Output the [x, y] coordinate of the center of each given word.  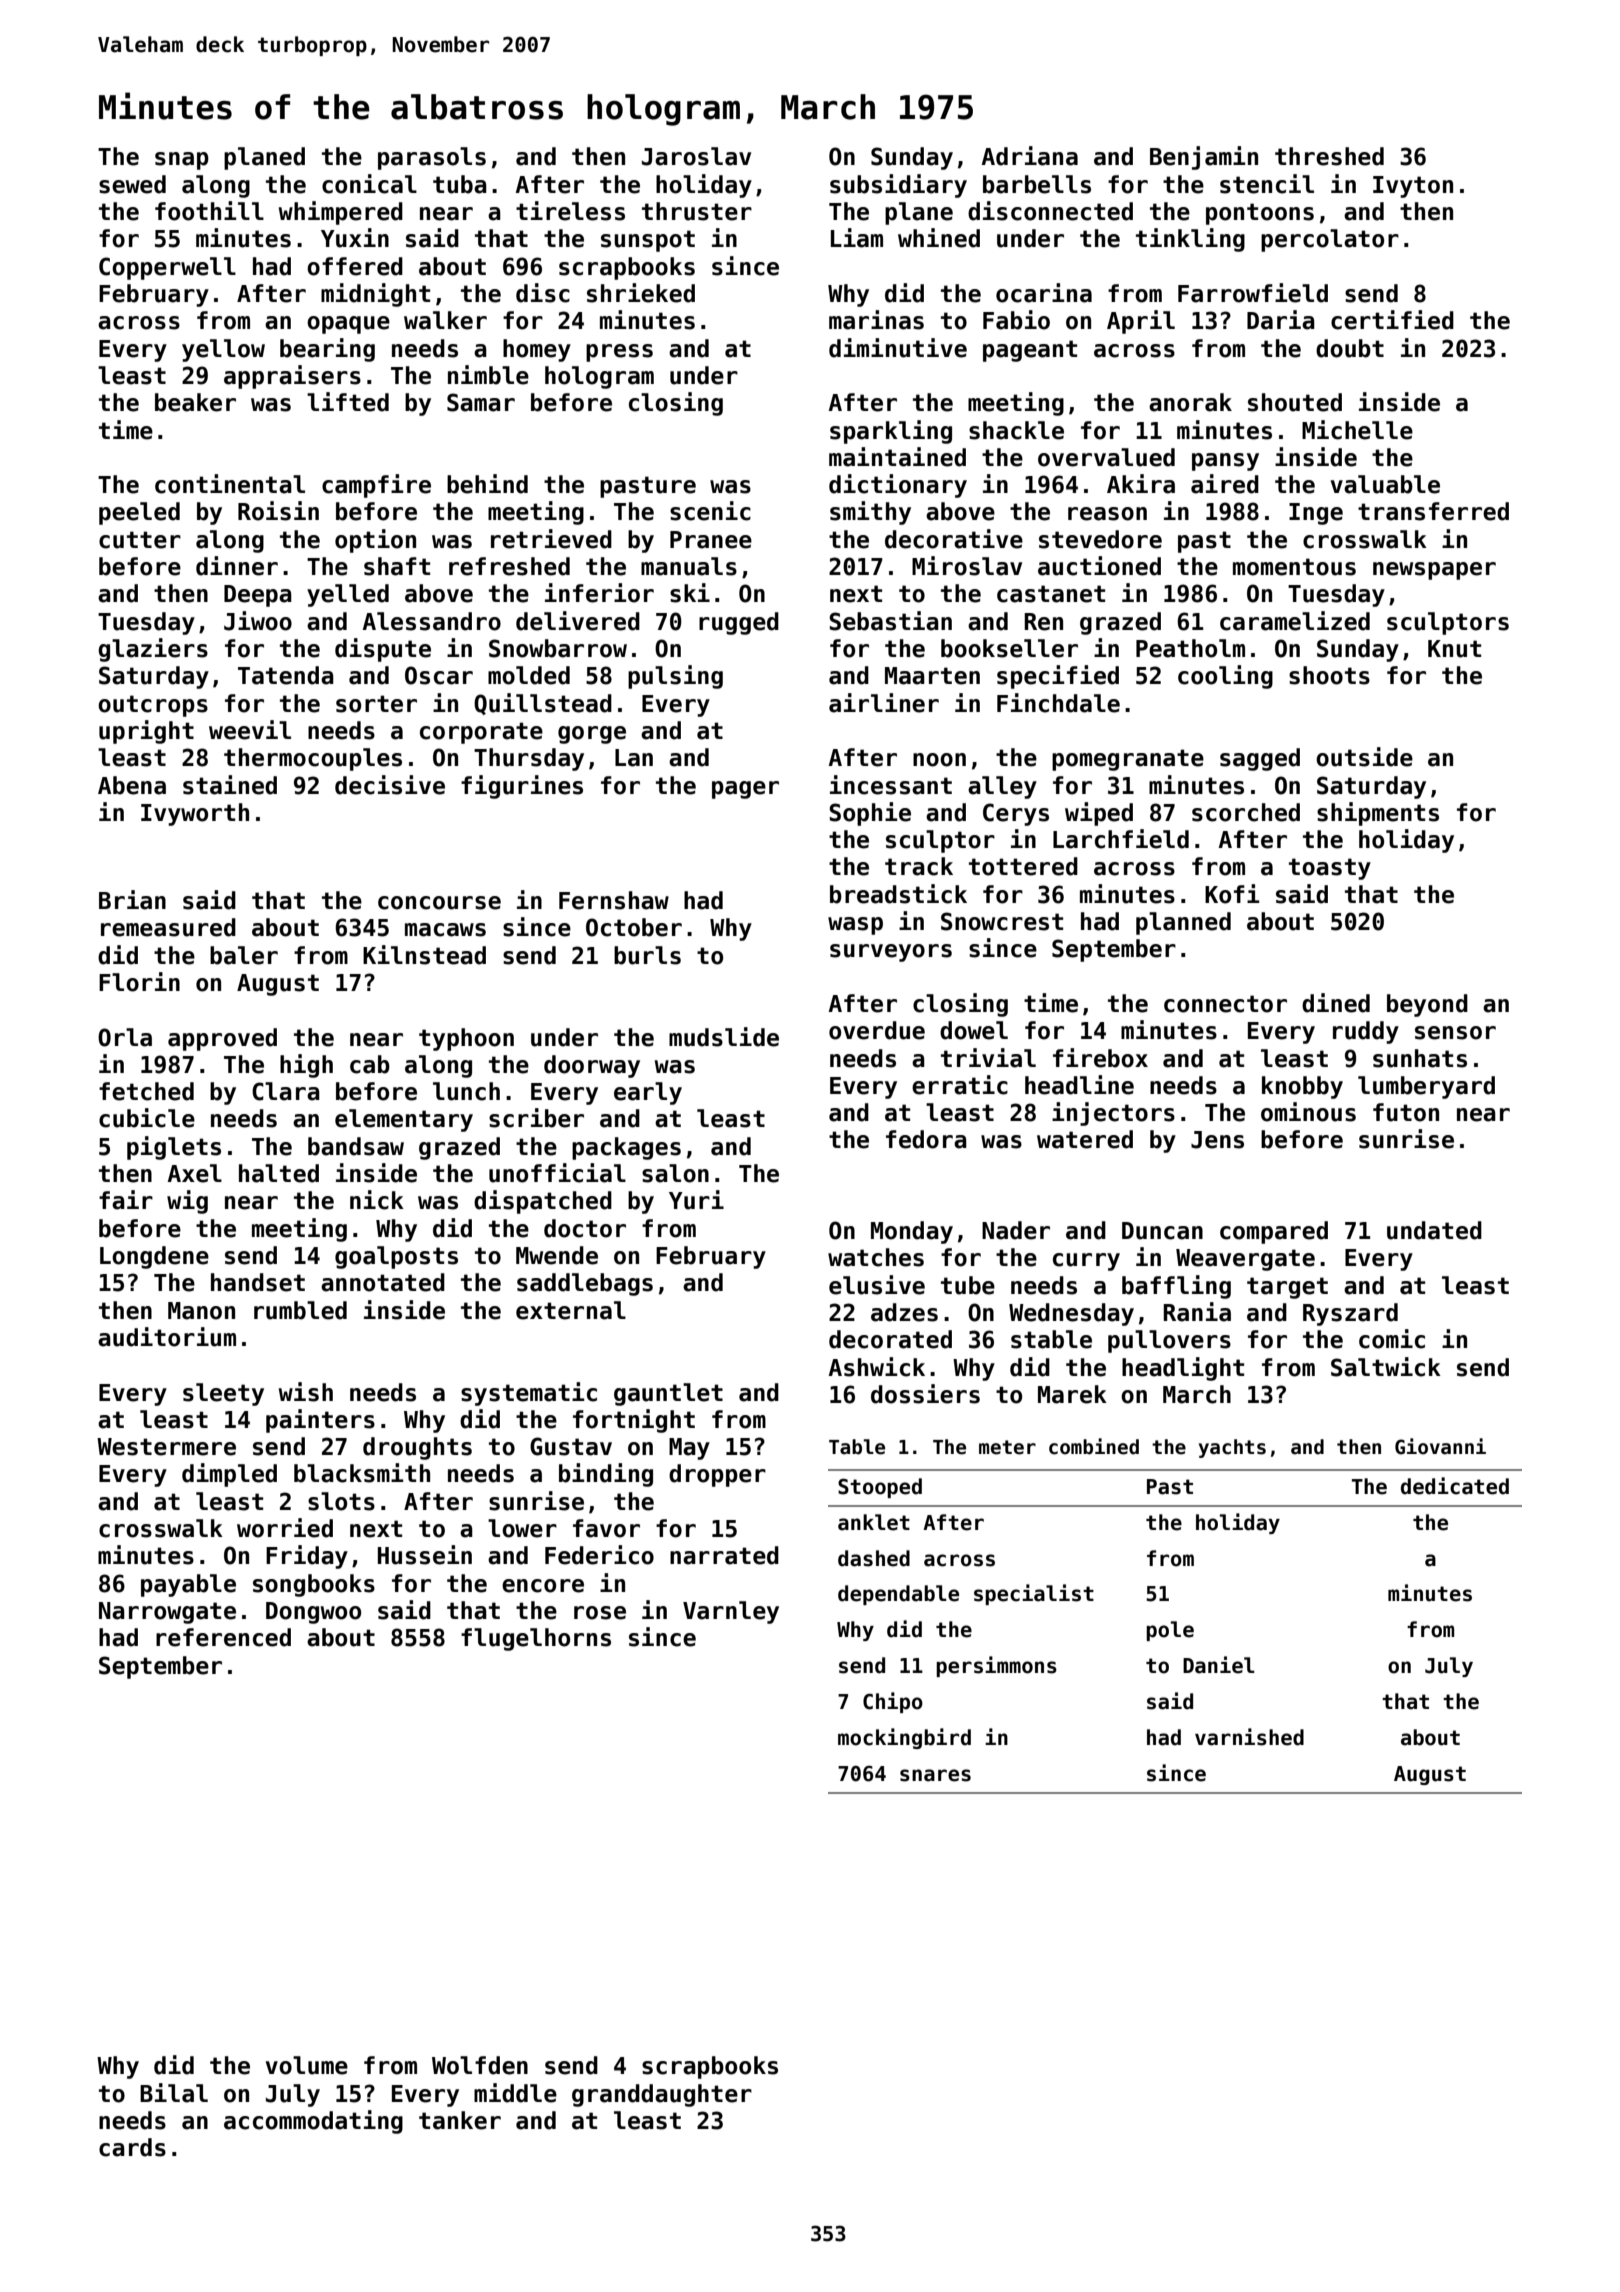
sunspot [648, 241]
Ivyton [1413, 187]
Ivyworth [195, 814]
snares [935, 1775]
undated [1434, 1230]
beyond [1427, 1005]
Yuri [696, 1200]
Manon [201, 1311]
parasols [432, 158]
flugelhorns [536, 1639]
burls [647, 955]
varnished [1249, 1737]
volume [307, 2065]
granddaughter [662, 2095]
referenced [223, 1637]
